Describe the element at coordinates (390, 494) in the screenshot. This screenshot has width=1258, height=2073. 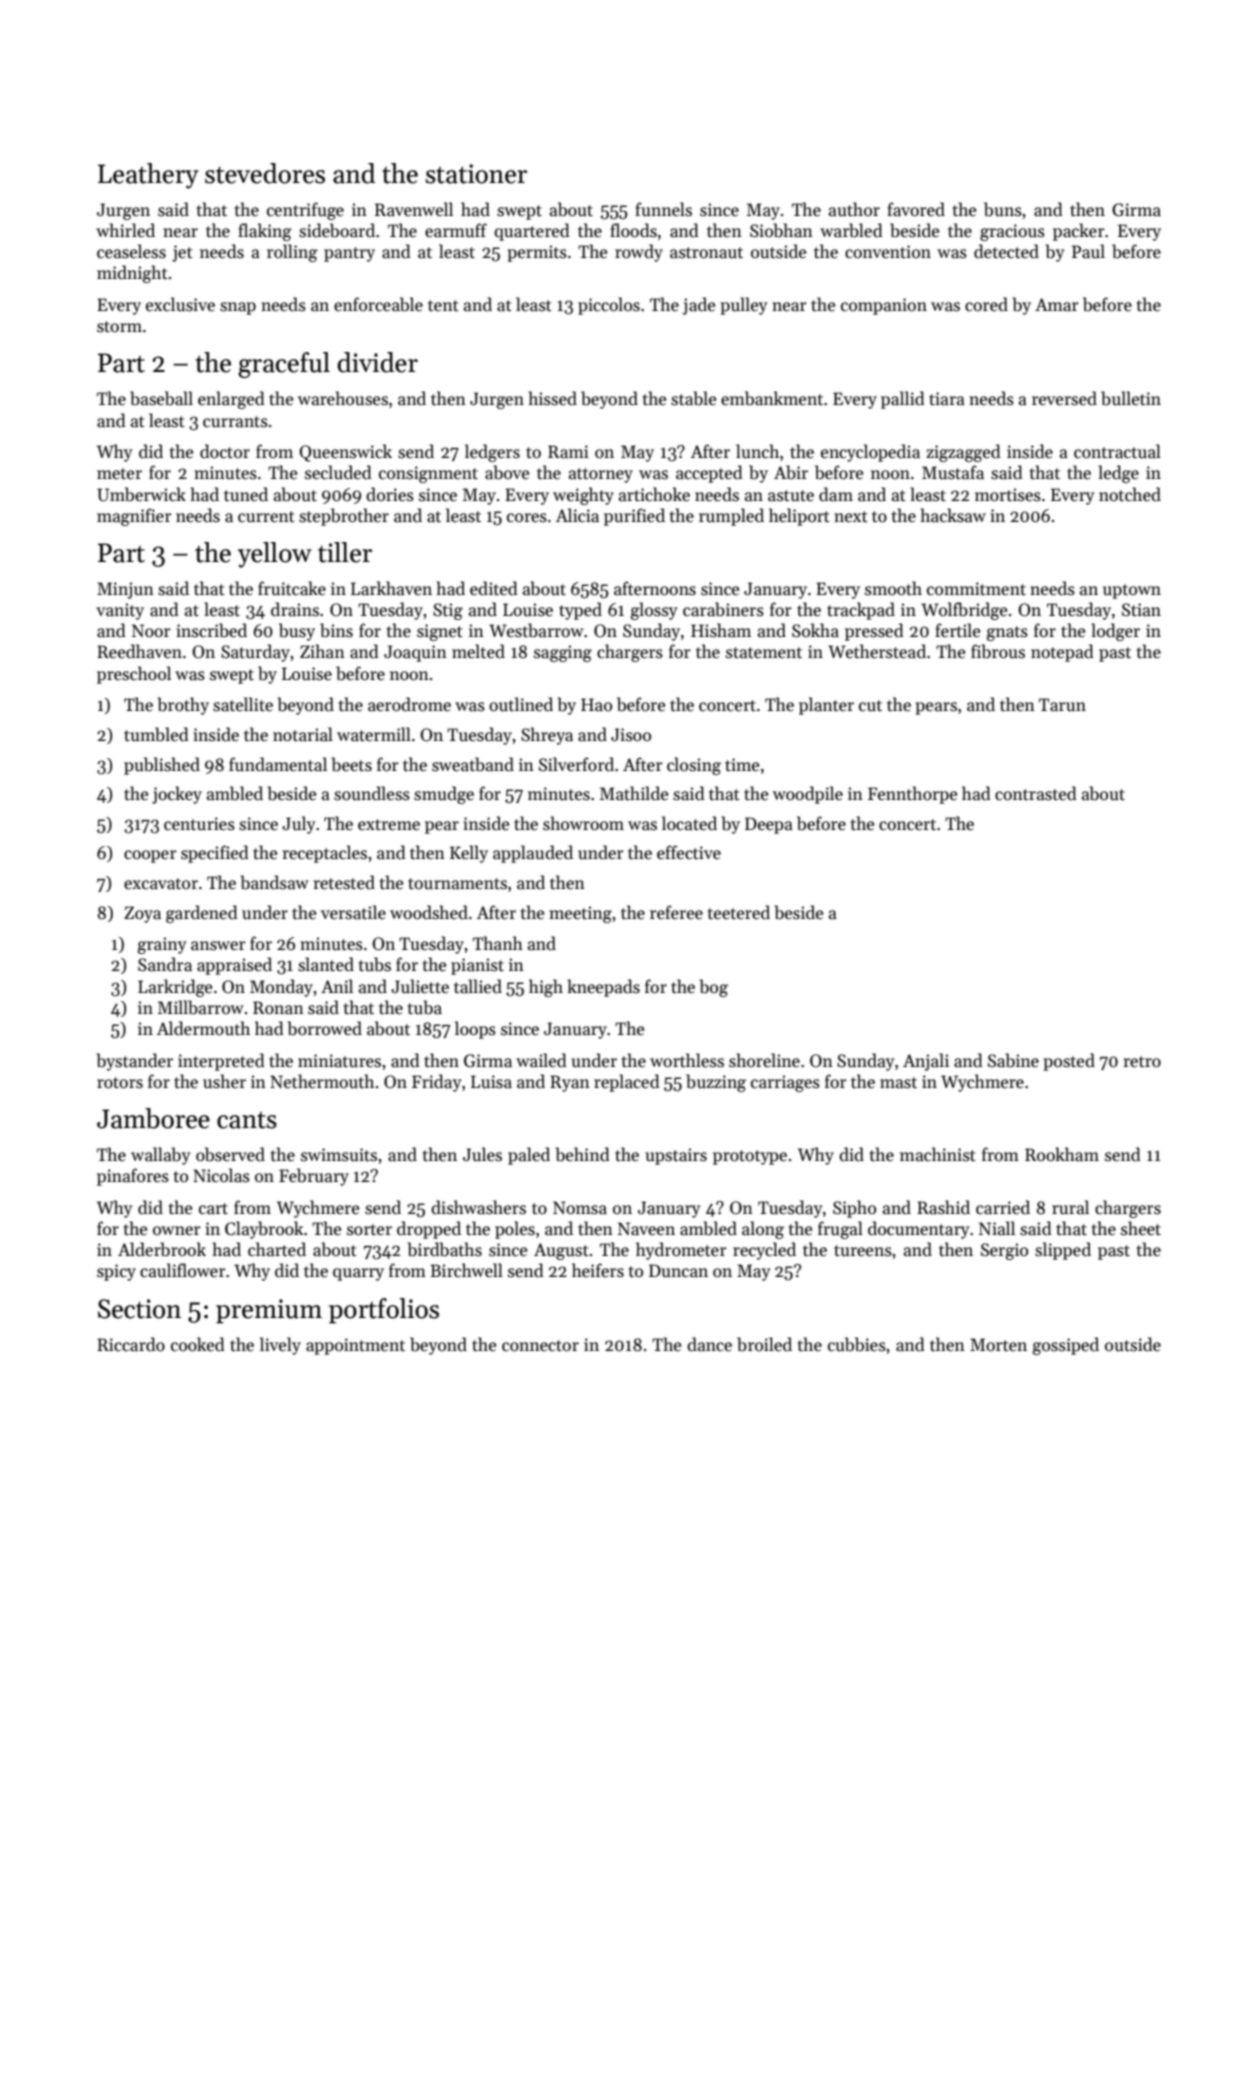
I see `dories` at that location.
